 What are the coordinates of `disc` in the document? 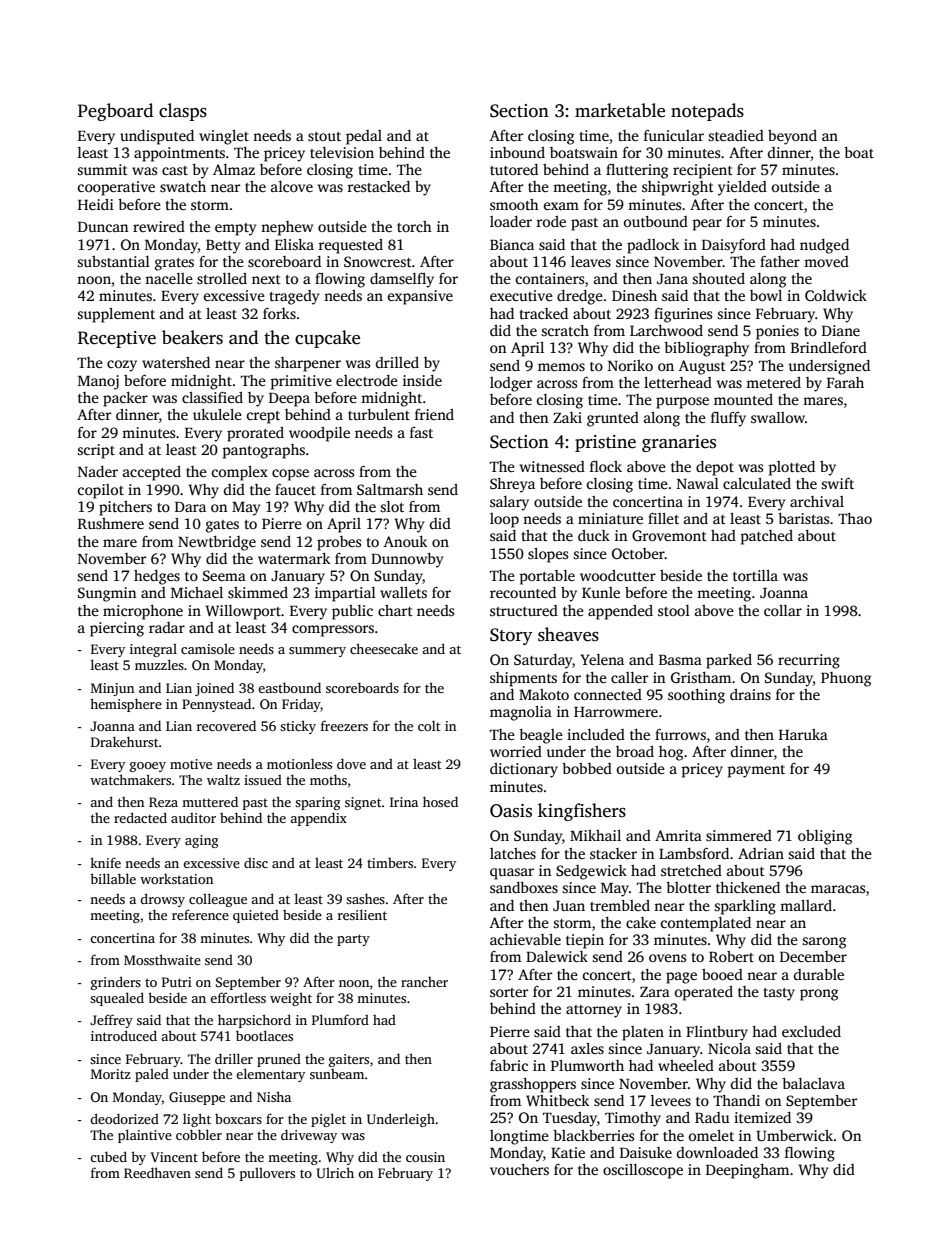 It's located at (256, 863).
